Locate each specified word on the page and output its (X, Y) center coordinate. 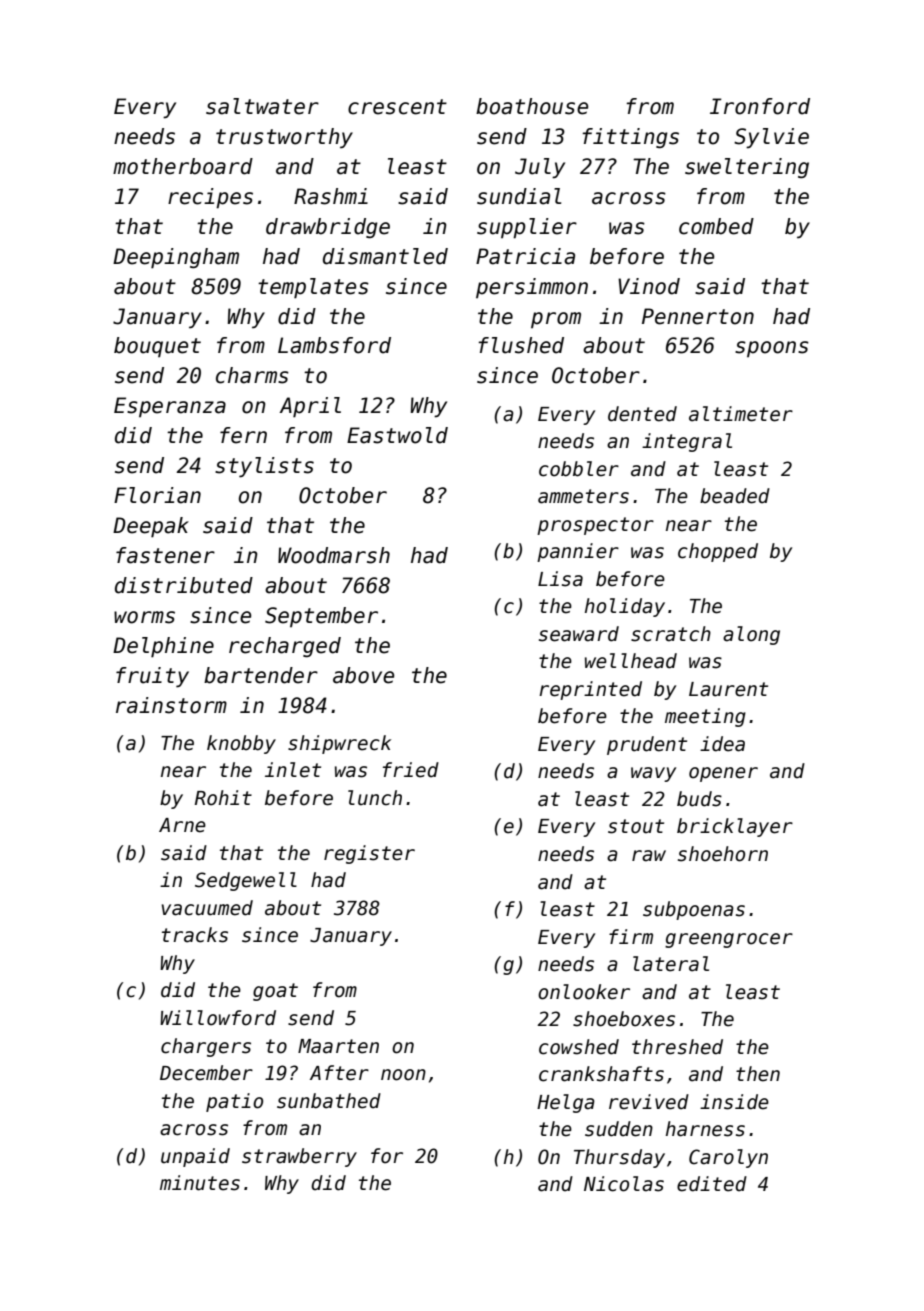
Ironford (760, 106)
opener (723, 774)
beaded (735, 496)
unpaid (195, 1157)
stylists (264, 467)
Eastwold (397, 435)
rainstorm (171, 705)
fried (411, 770)
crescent (397, 107)
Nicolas (624, 1184)
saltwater (262, 106)
